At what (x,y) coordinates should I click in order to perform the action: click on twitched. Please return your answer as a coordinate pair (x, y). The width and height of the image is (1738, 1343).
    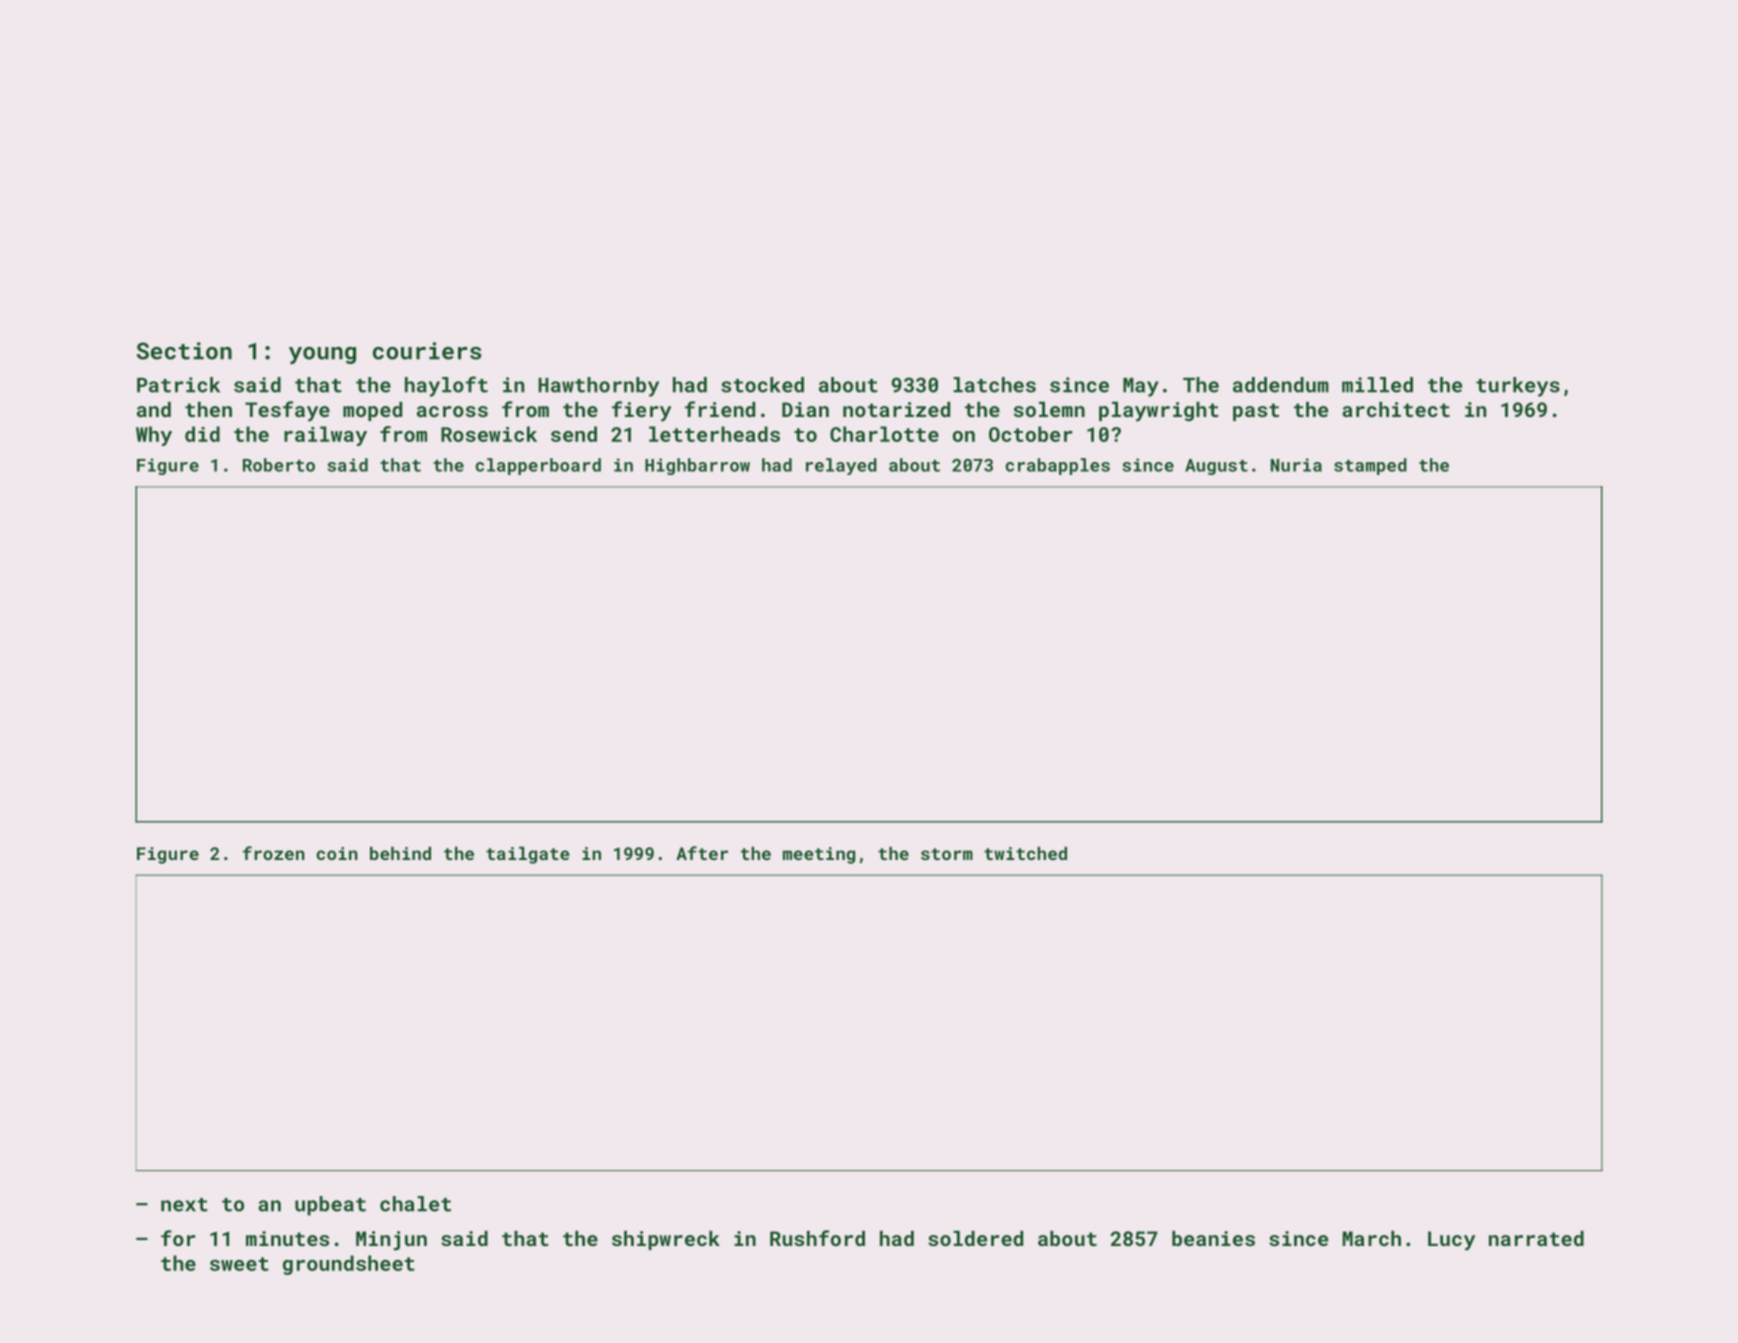
    Looking at the image, I should click on (1025, 853).
